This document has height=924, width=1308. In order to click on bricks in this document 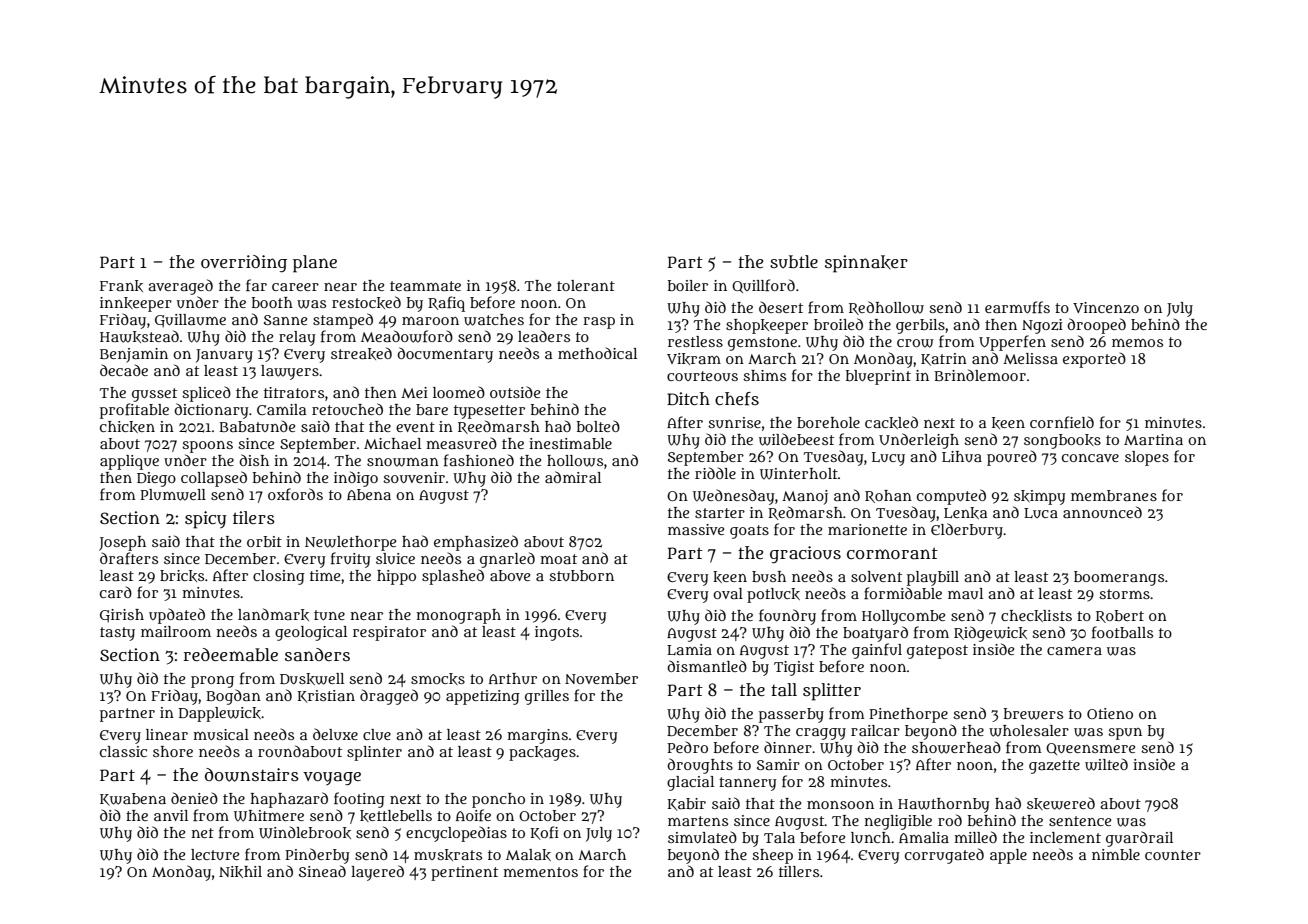, I will do `click(182, 576)`.
